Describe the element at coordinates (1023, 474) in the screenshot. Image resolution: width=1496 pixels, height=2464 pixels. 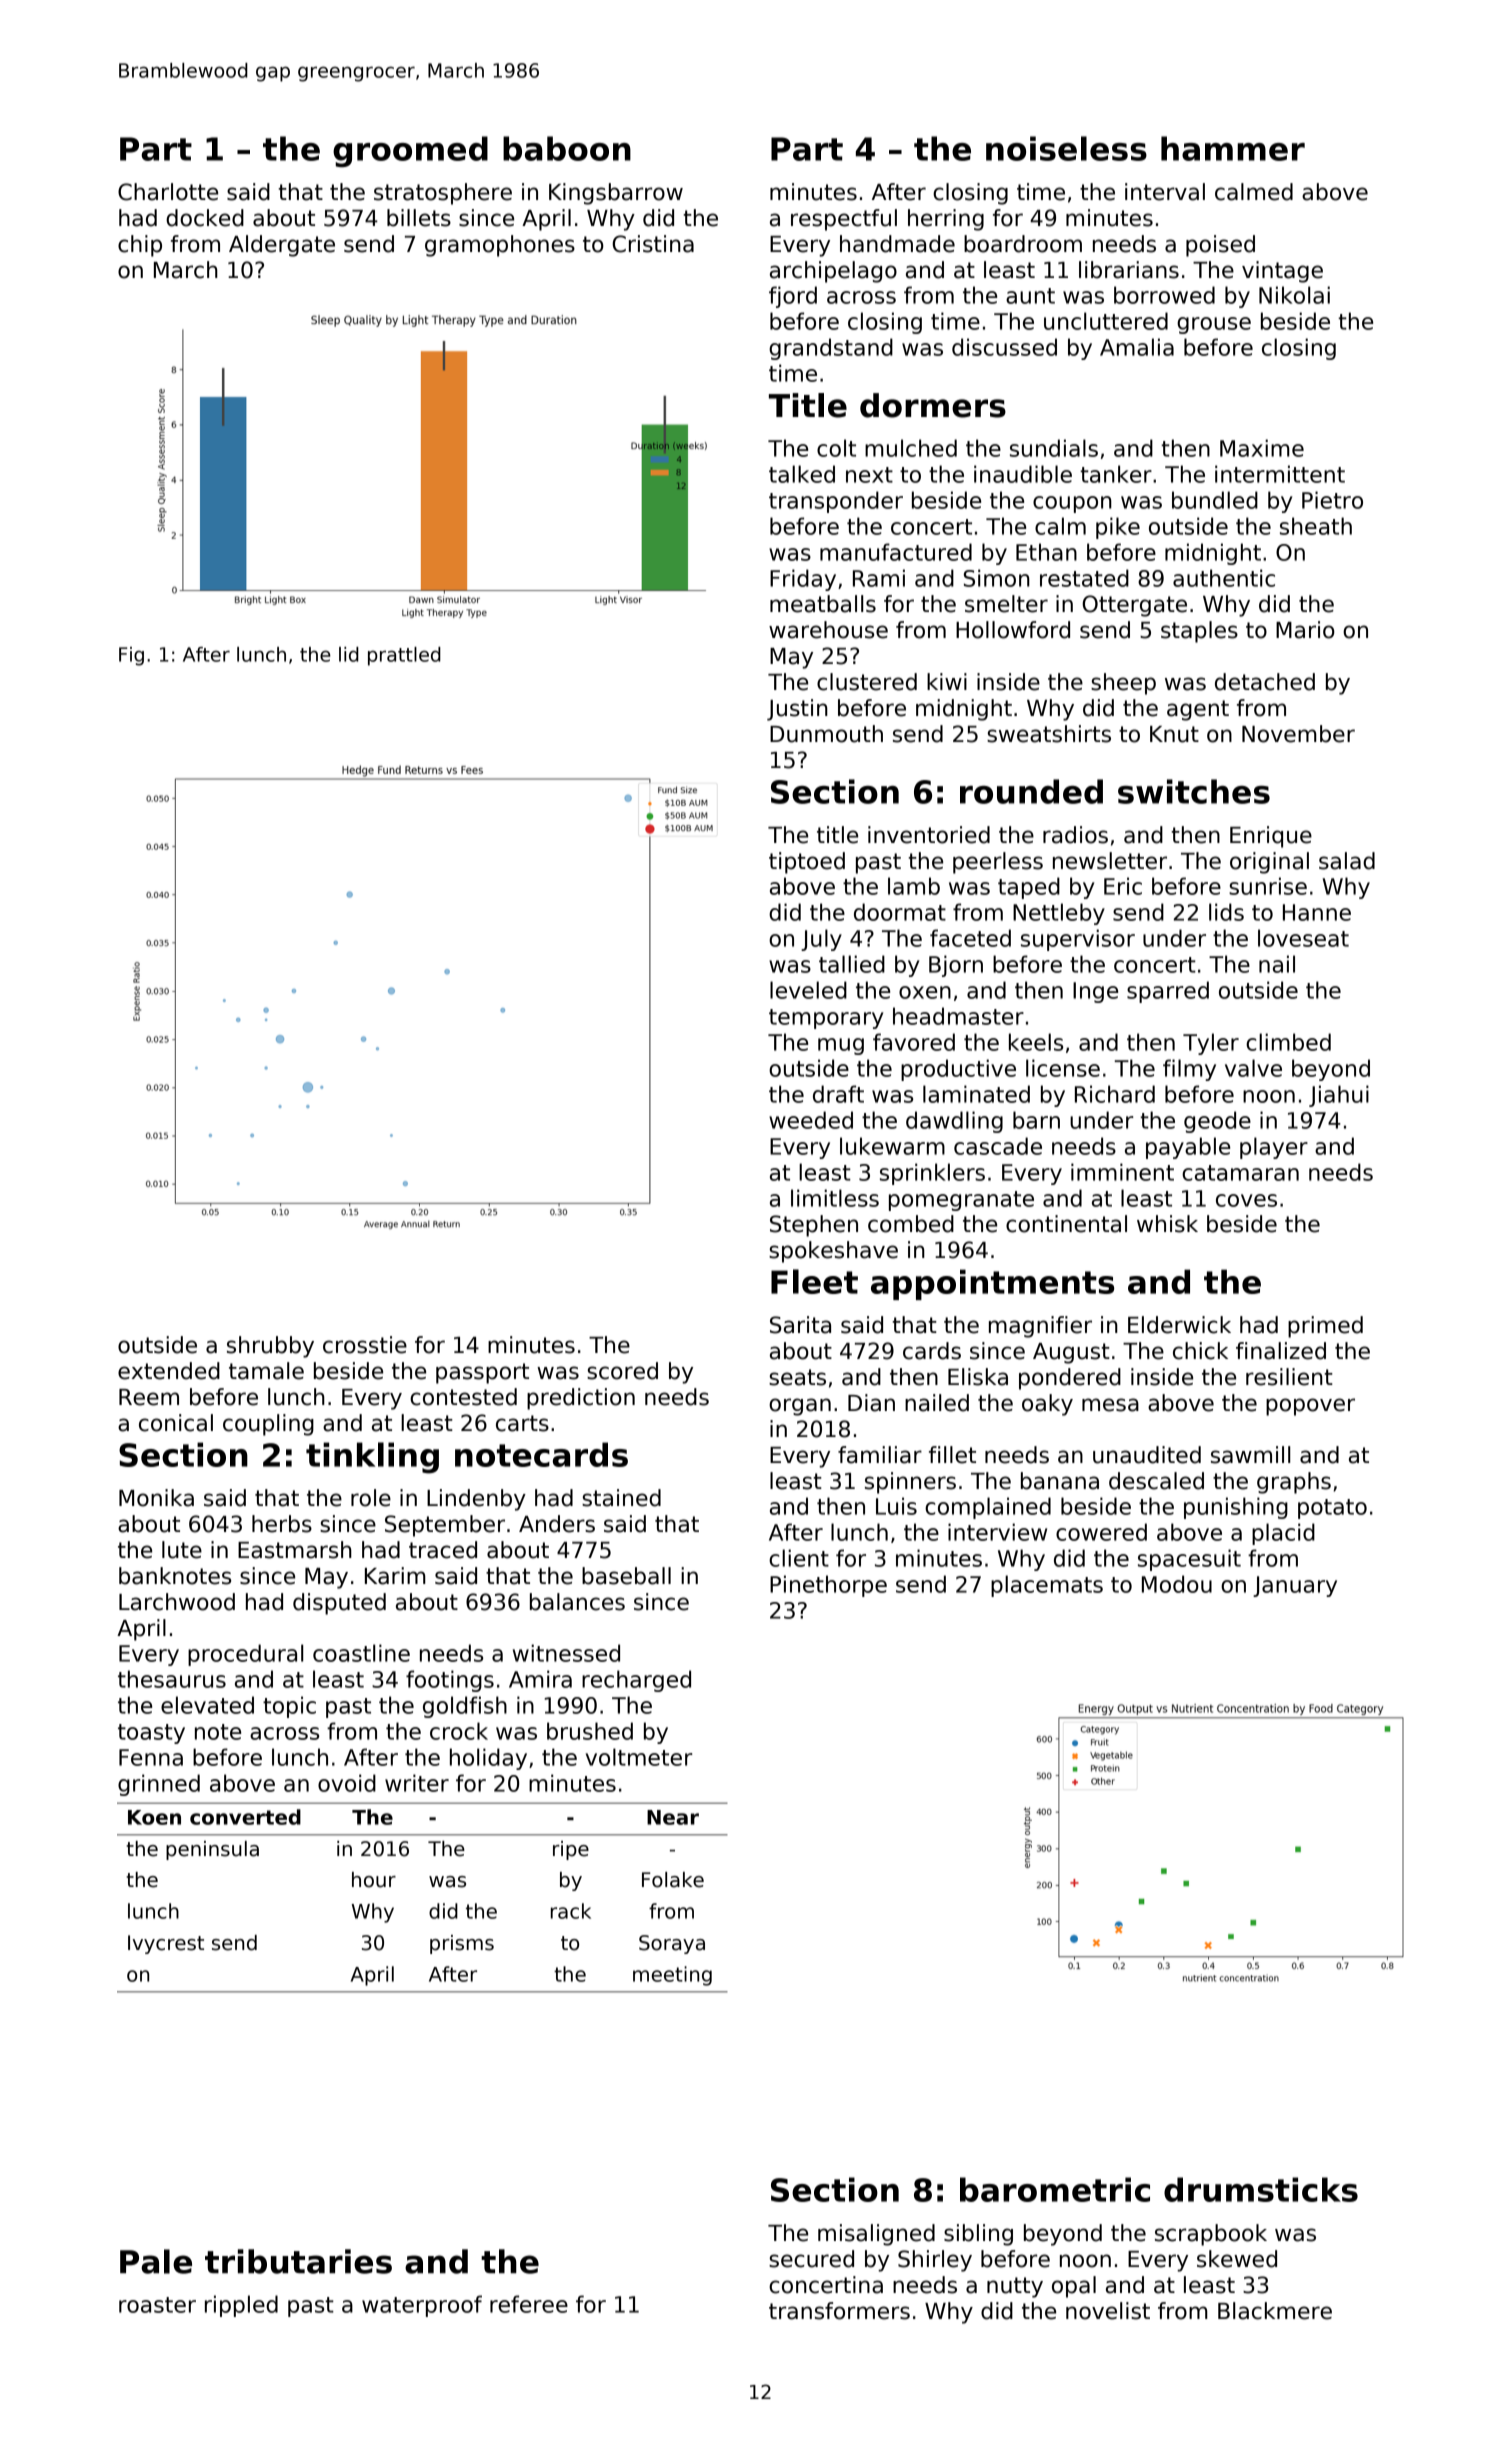
I see `inaudible` at that location.
